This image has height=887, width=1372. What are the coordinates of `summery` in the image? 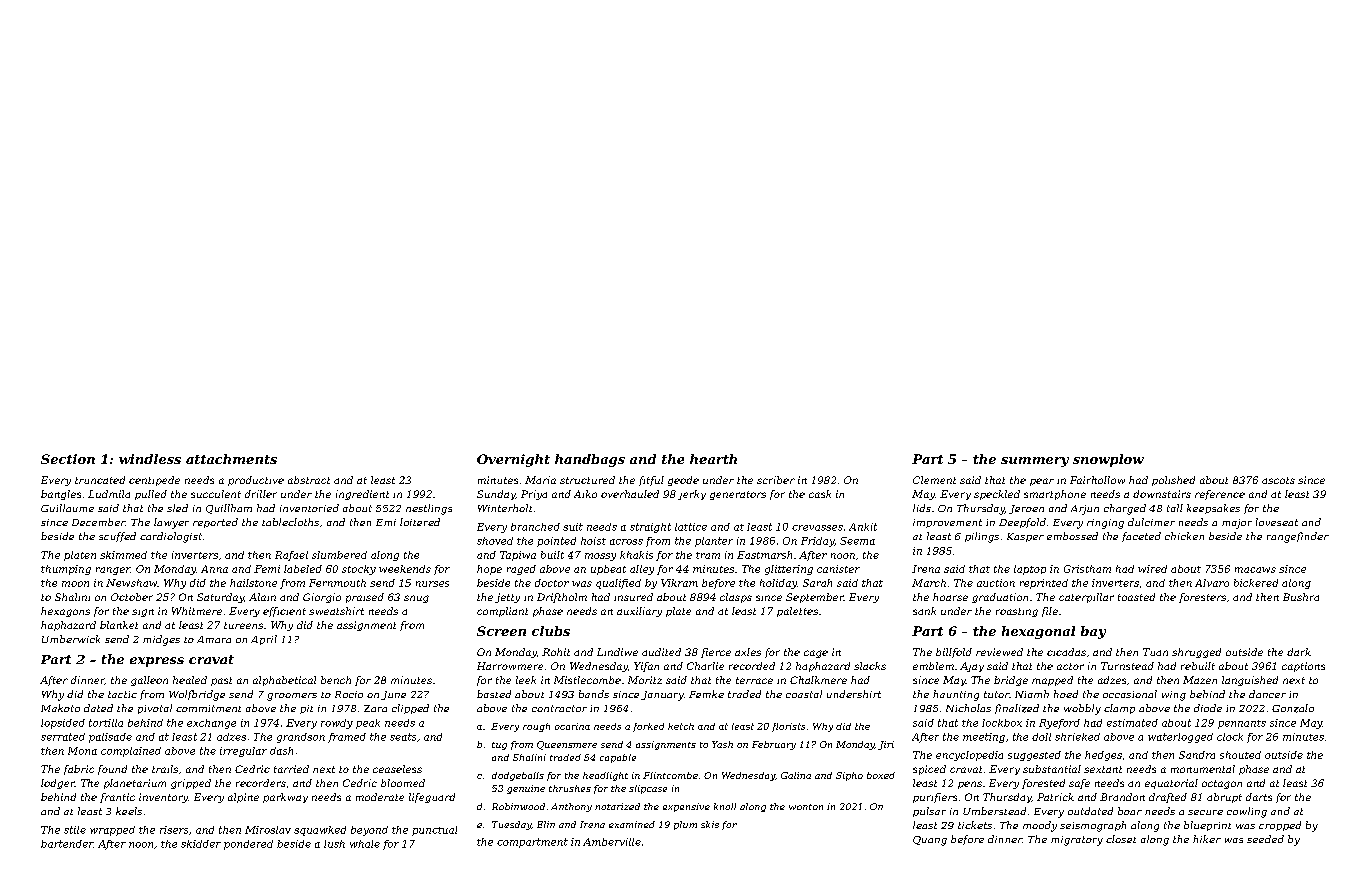 It's located at (1035, 462).
